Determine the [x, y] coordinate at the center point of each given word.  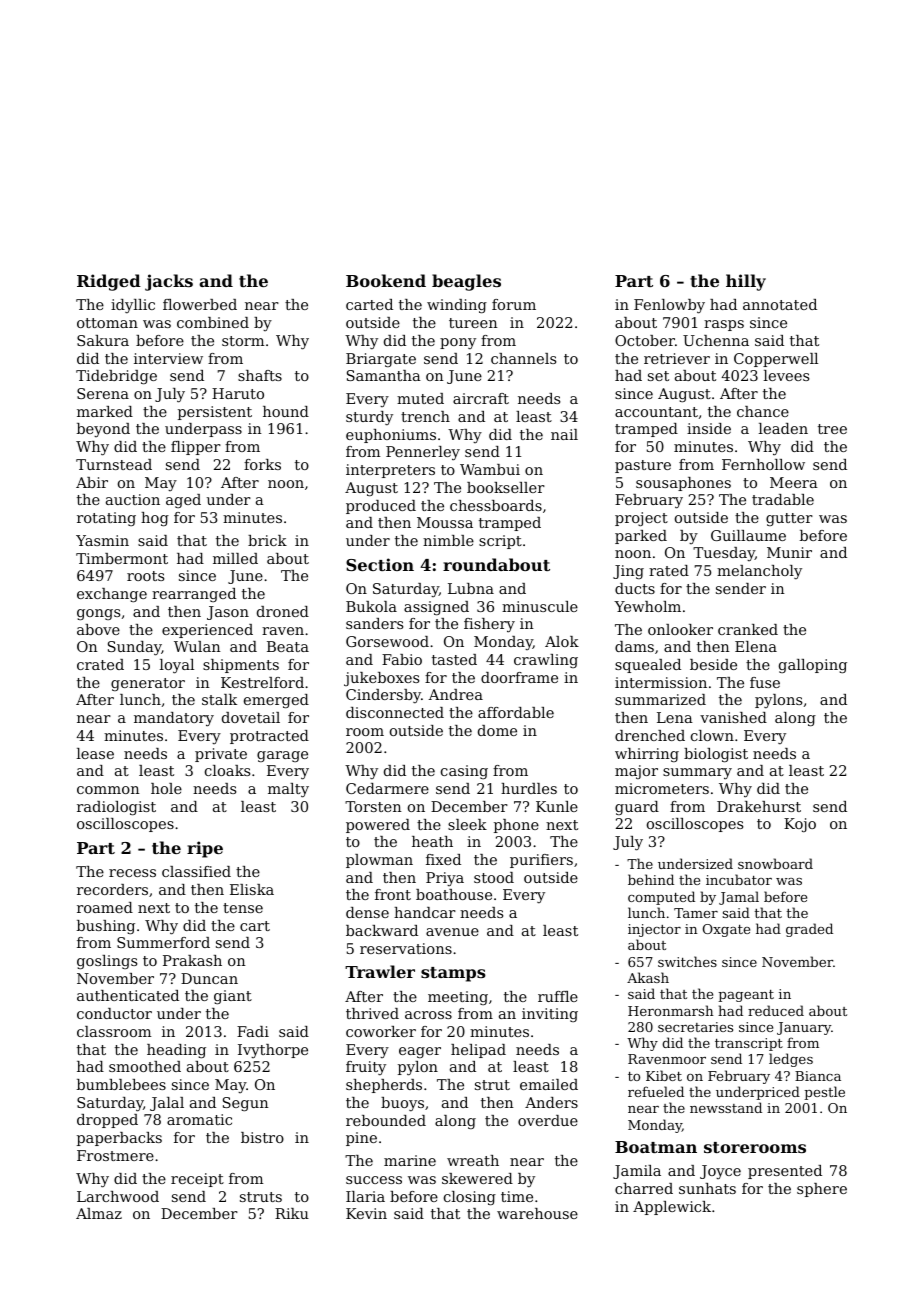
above [98, 629]
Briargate [381, 360]
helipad [478, 1051]
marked [105, 411]
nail [564, 434]
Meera [794, 482]
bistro [262, 1137]
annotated [780, 304]
